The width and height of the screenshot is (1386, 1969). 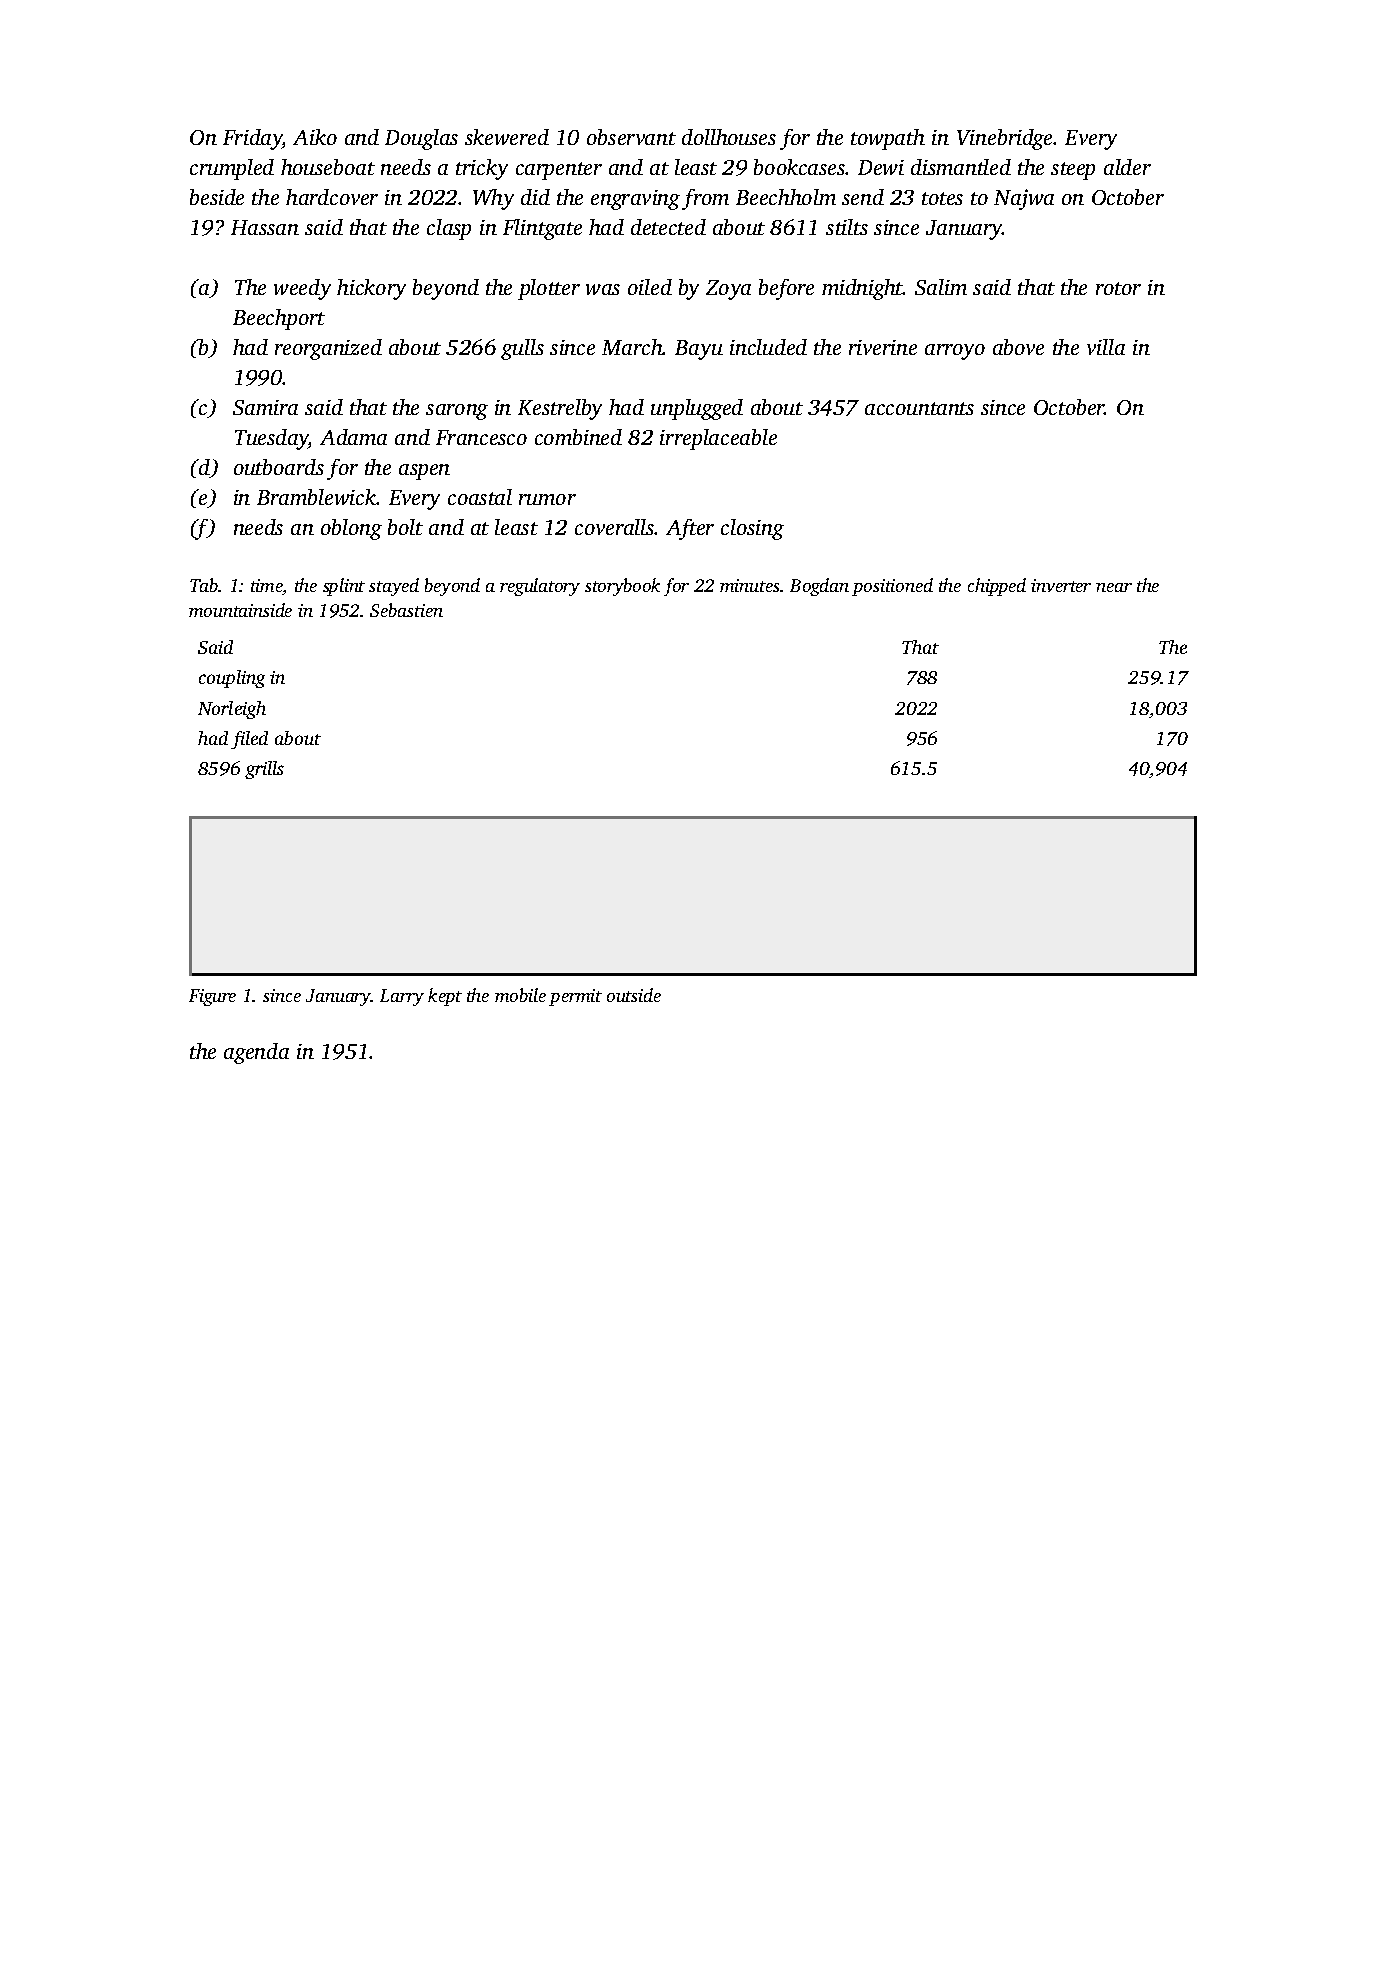 I want to click on coveralls, so click(x=615, y=527).
